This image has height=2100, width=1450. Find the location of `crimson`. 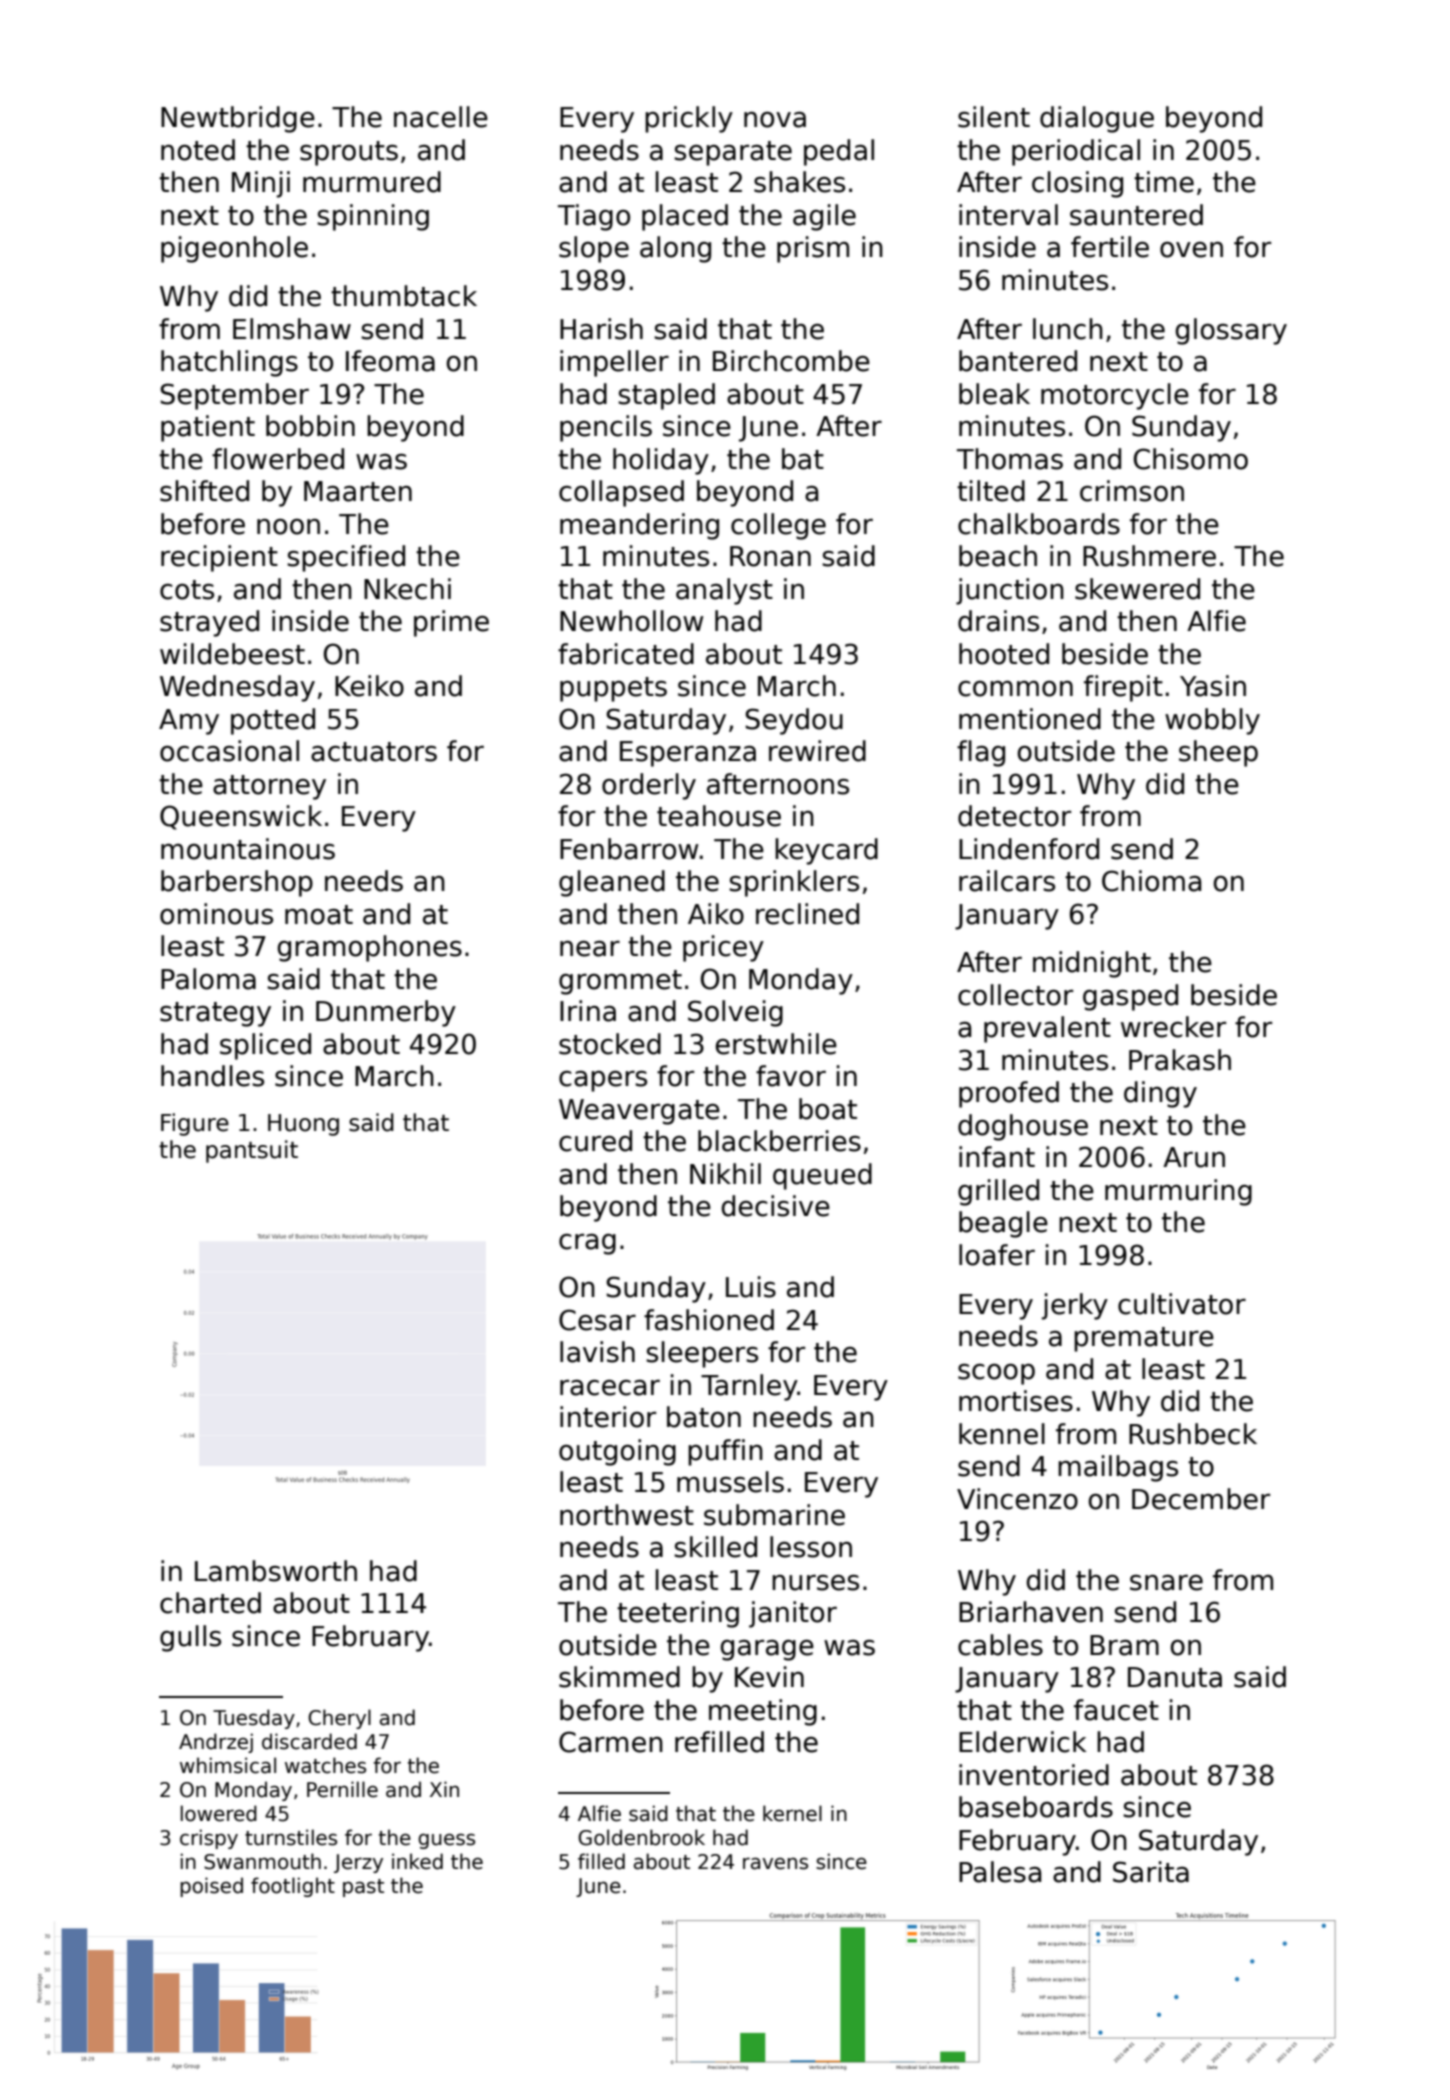

crimson is located at coordinates (1132, 491).
